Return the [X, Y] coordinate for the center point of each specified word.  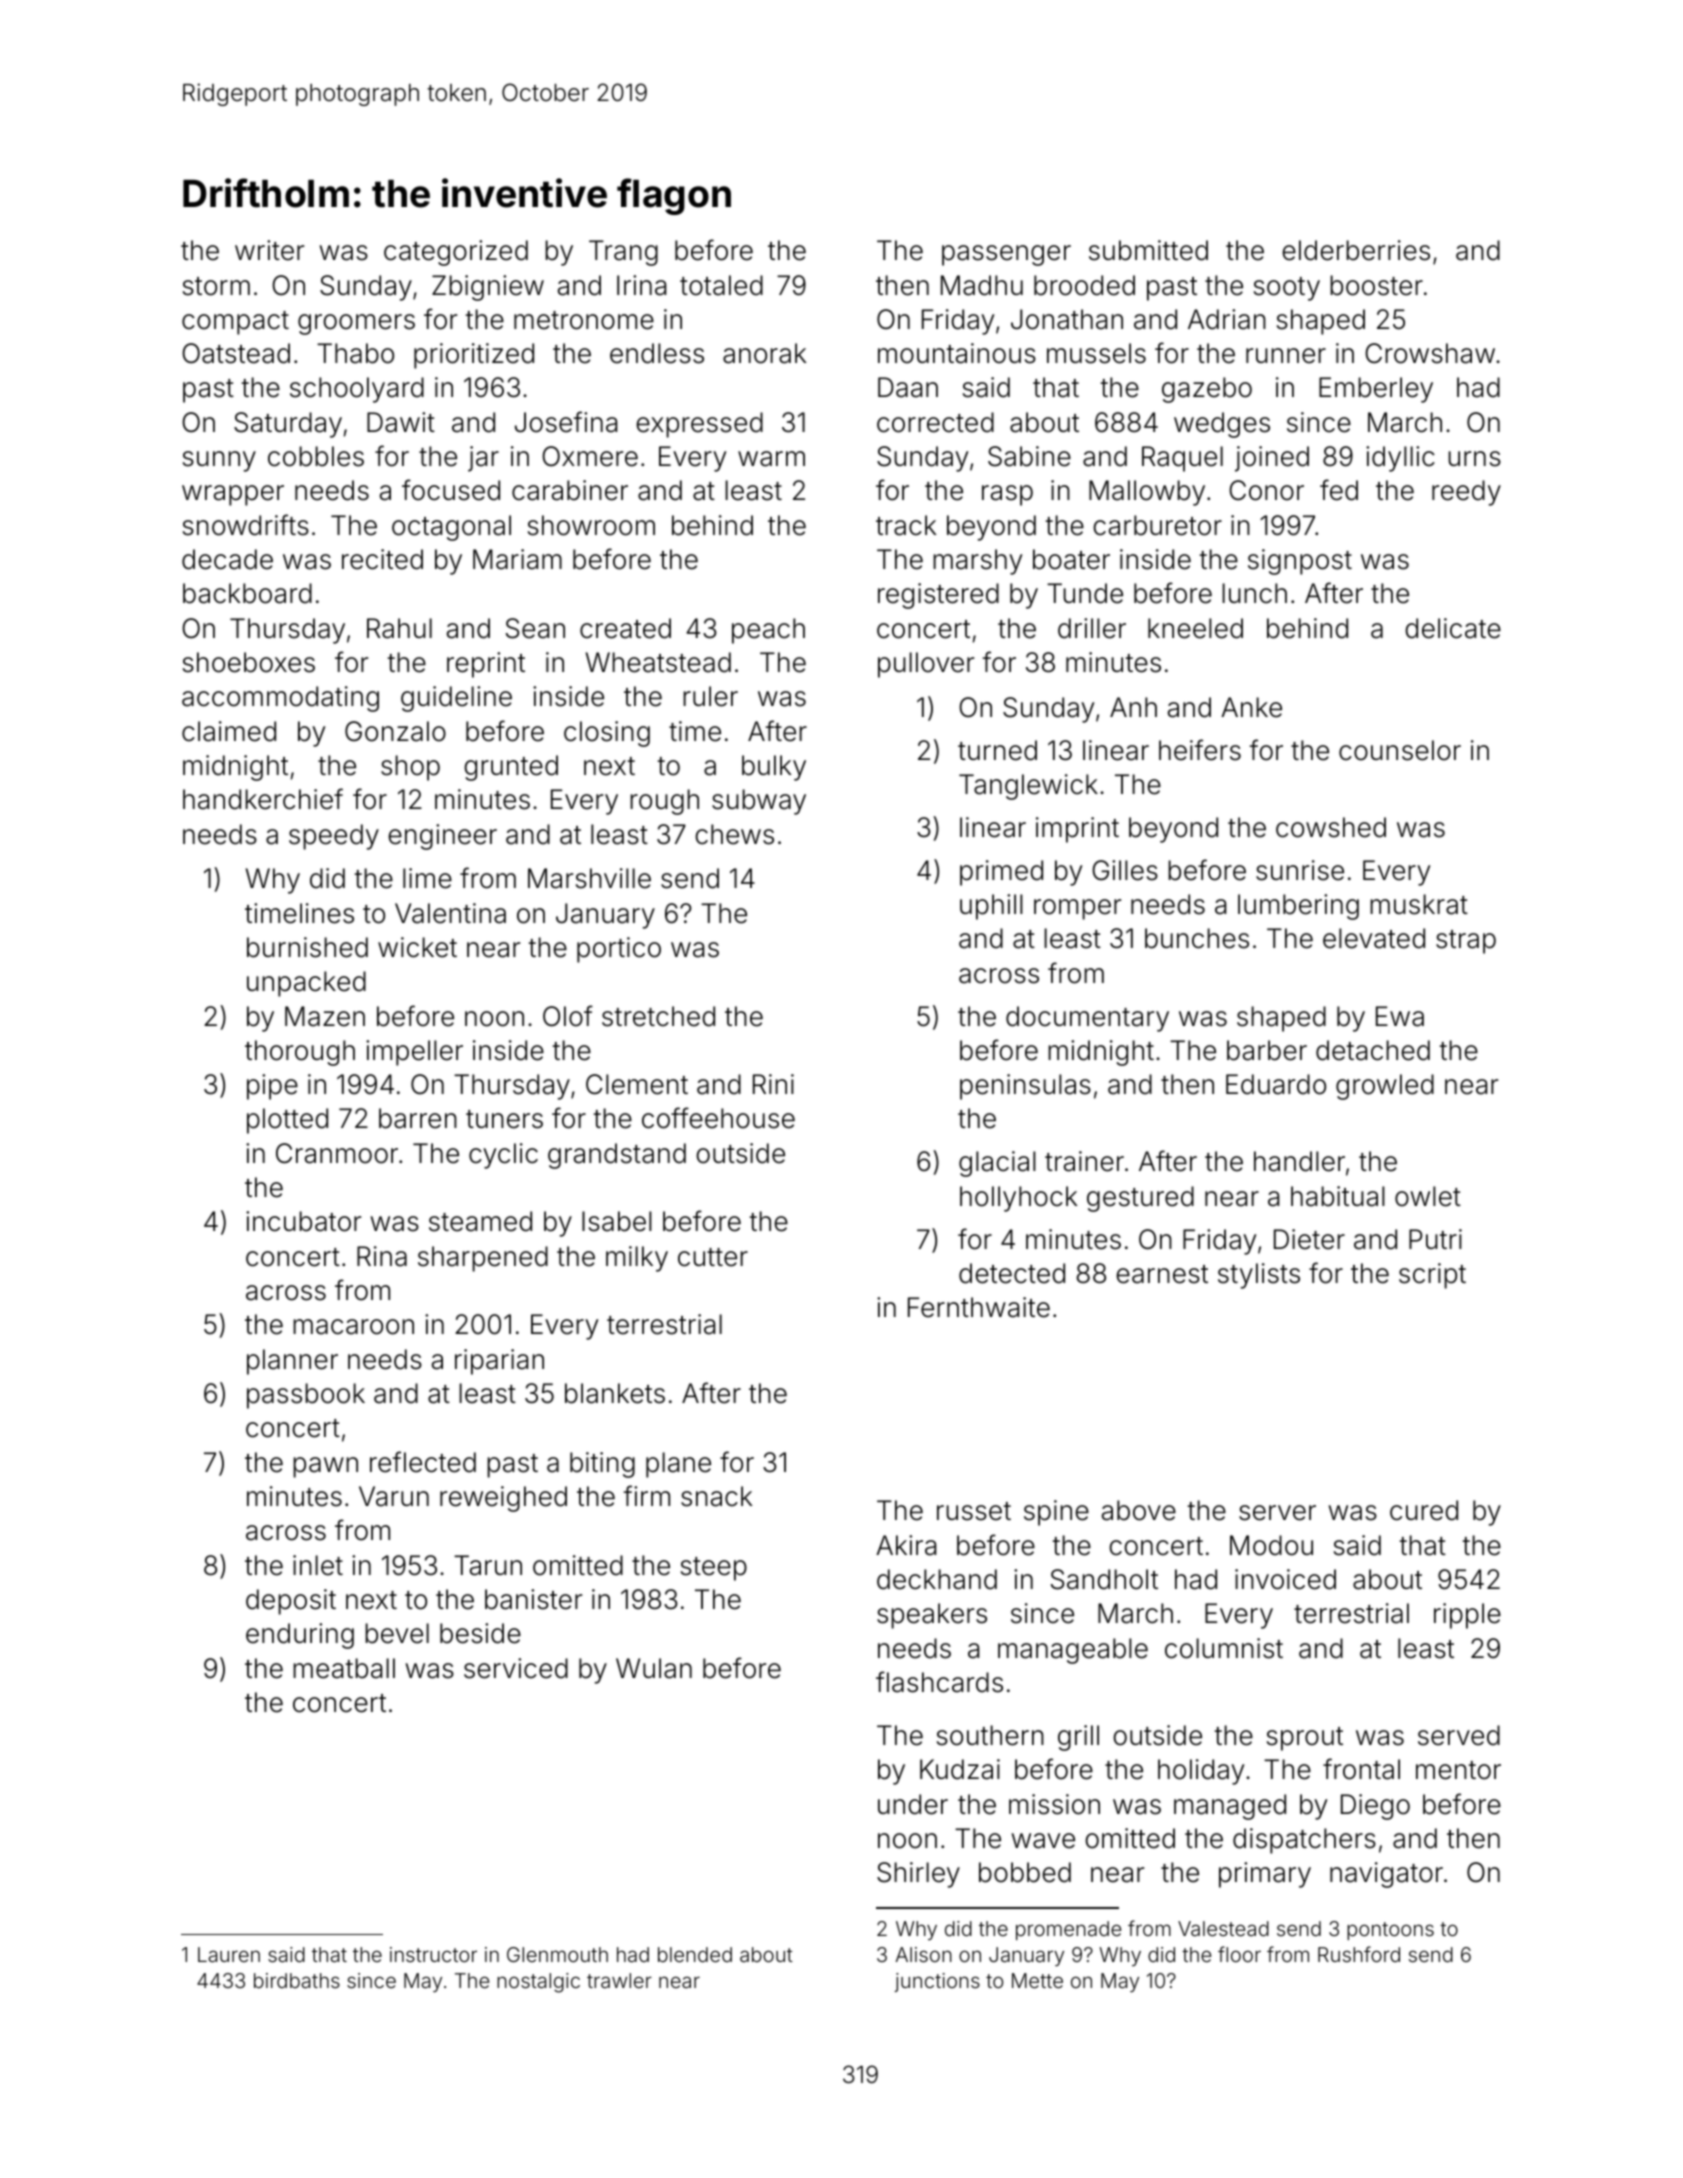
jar [483, 459]
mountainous [957, 353]
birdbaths [297, 1980]
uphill [991, 907]
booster [1376, 285]
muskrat [1419, 904]
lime [427, 878]
